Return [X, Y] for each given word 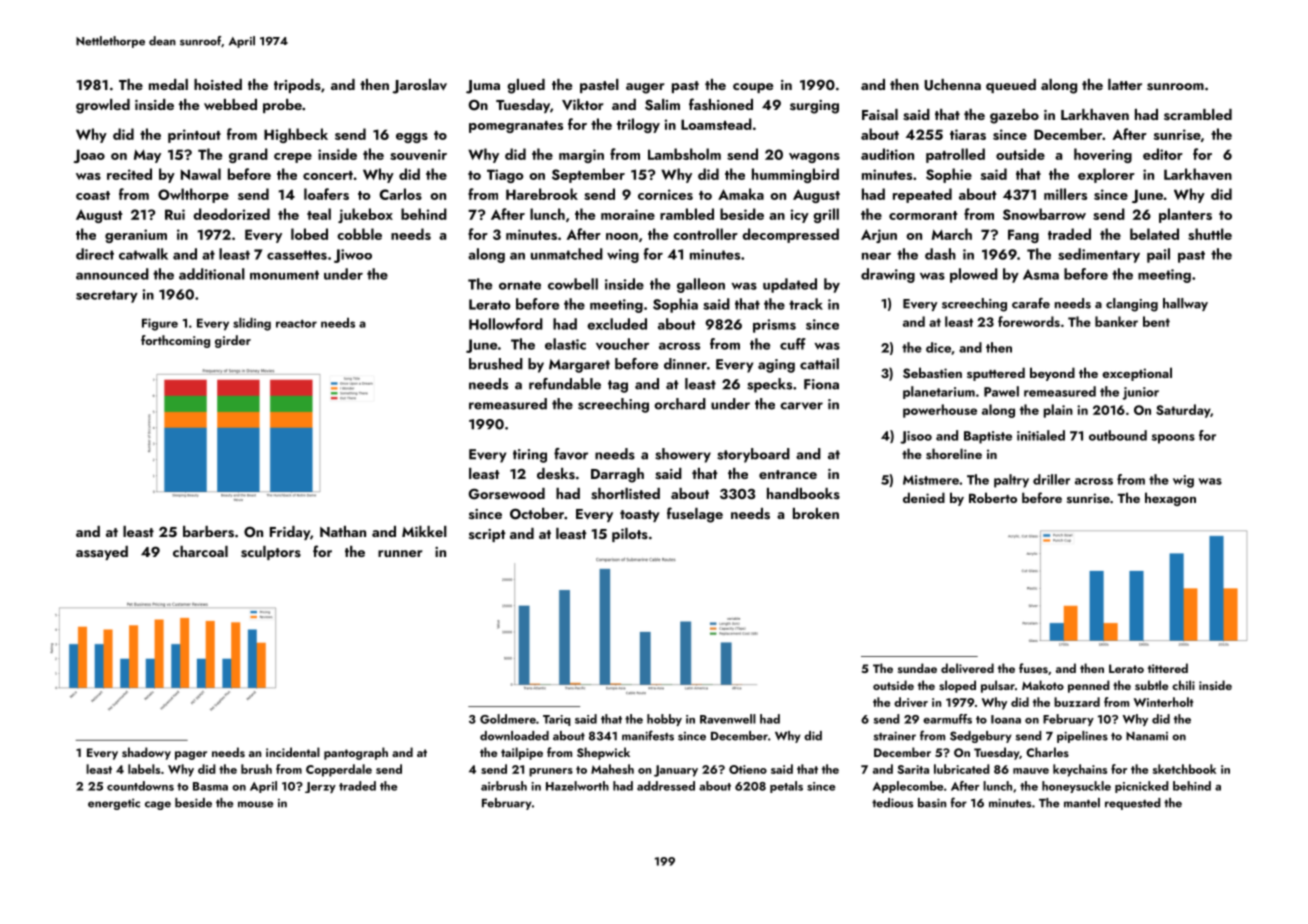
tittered [1168, 668]
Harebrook [542, 194]
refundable [565, 384]
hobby [664, 720]
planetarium [939, 392]
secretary [107, 296]
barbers [208, 532]
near [876, 256]
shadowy [146, 753]
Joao [89, 156]
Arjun [879, 236]
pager [191, 755]
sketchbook [1185, 769]
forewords [1029, 321]
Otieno [748, 769]
